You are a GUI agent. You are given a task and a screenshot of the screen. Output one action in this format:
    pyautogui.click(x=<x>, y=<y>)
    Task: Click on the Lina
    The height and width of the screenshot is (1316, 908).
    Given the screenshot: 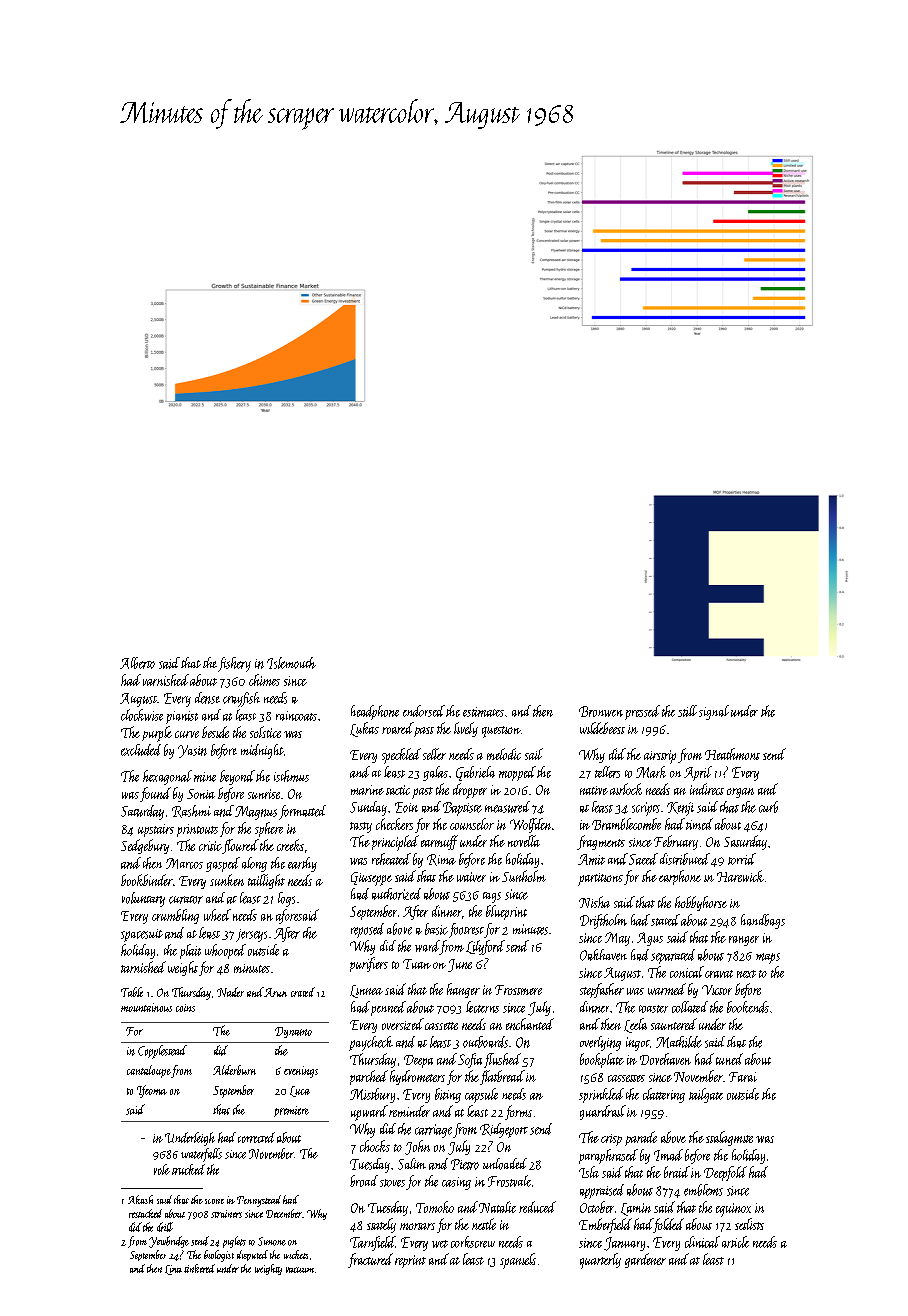 What is the action you would take?
    pyautogui.click(x=173, y=1270)
